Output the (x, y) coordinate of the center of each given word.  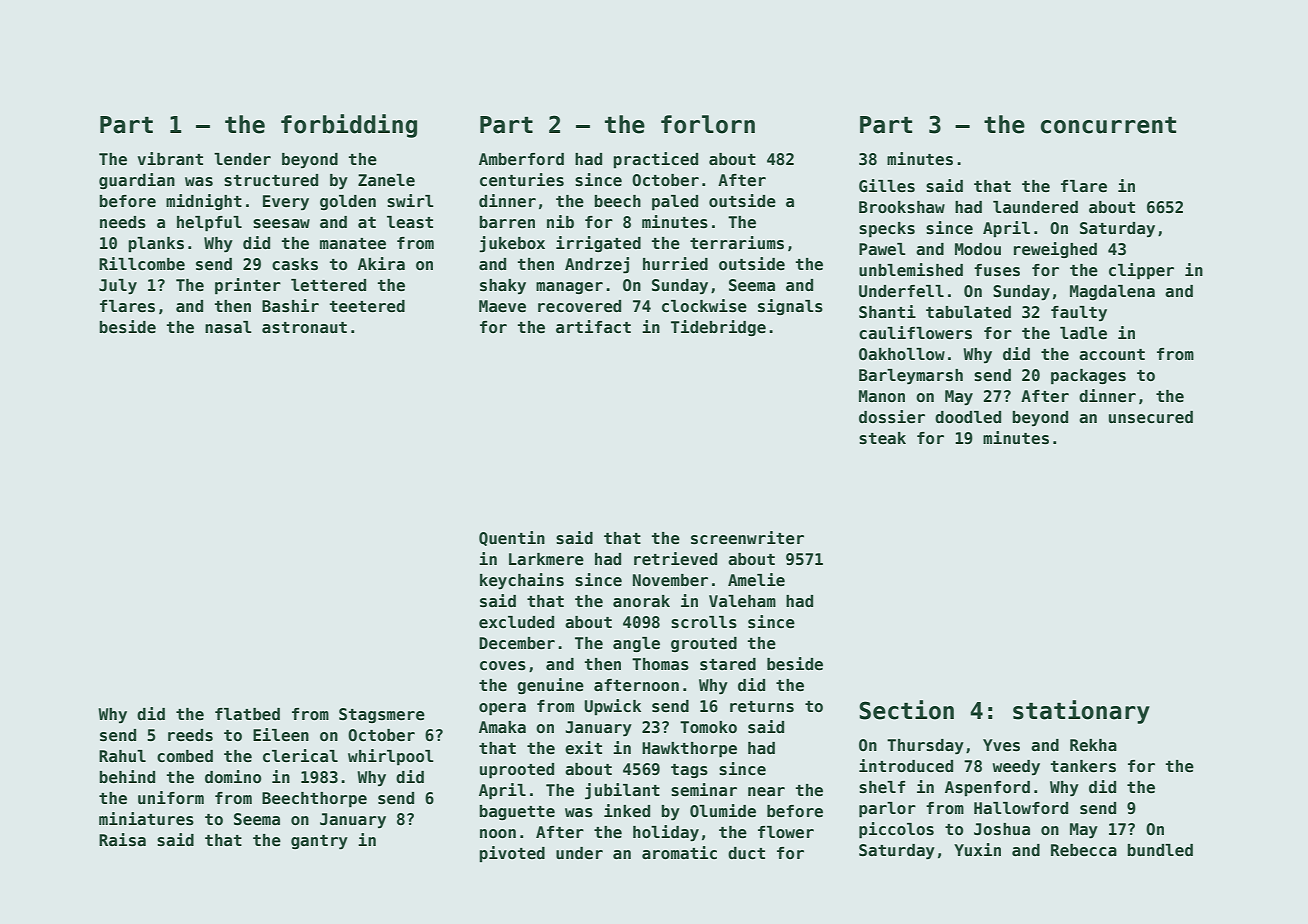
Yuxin (977, 849)
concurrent (1108, 125)
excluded (516, 622)
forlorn (708, 124)
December (517, 643)
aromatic (679, 853)
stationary (1081, 712)
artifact (593, 327)
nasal (228, 327)
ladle (1083, 333)
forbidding (349, 126)
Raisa (122, 840)
